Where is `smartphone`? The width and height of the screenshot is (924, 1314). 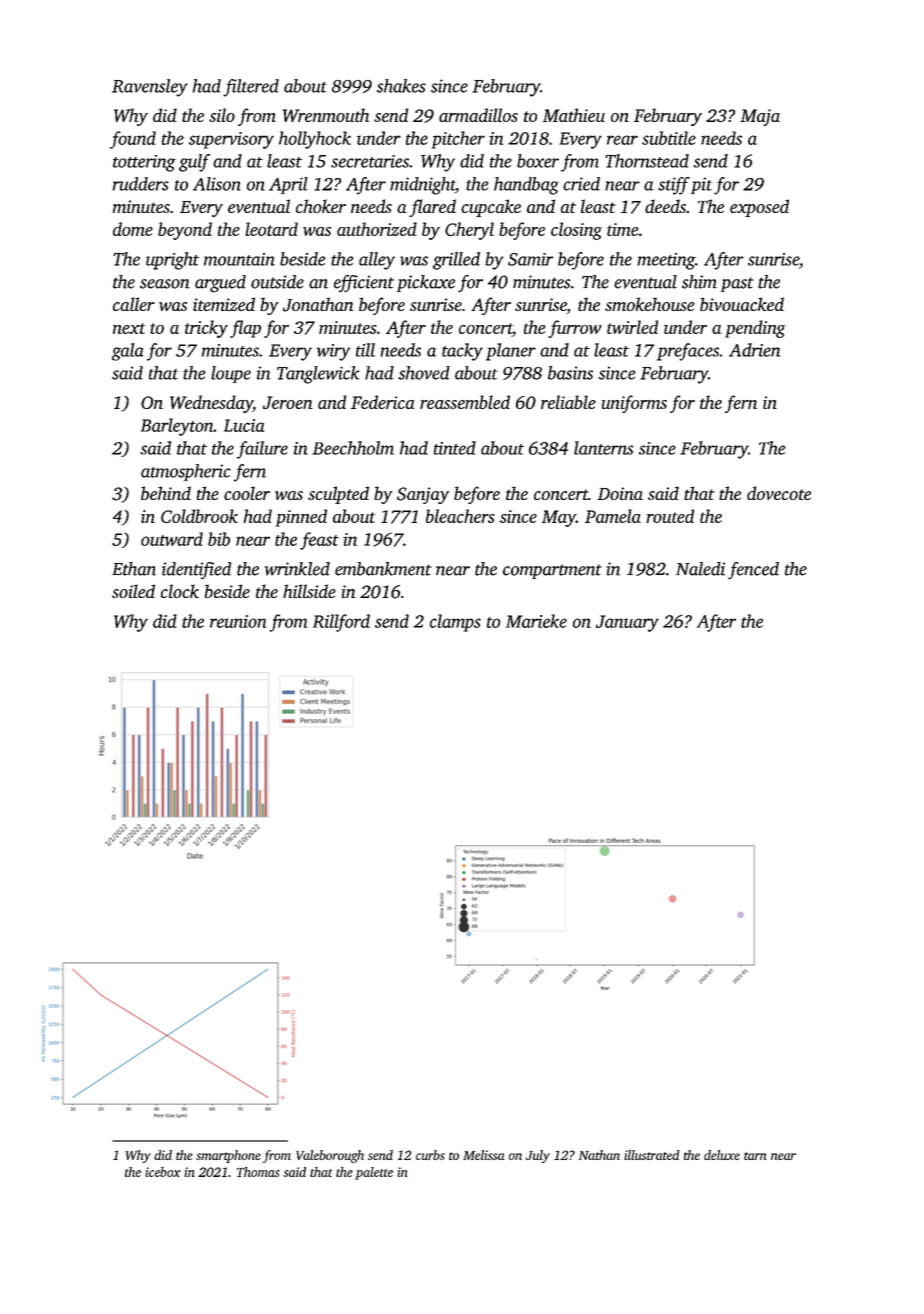 smartphone is located at coordinates (228, 1156).
